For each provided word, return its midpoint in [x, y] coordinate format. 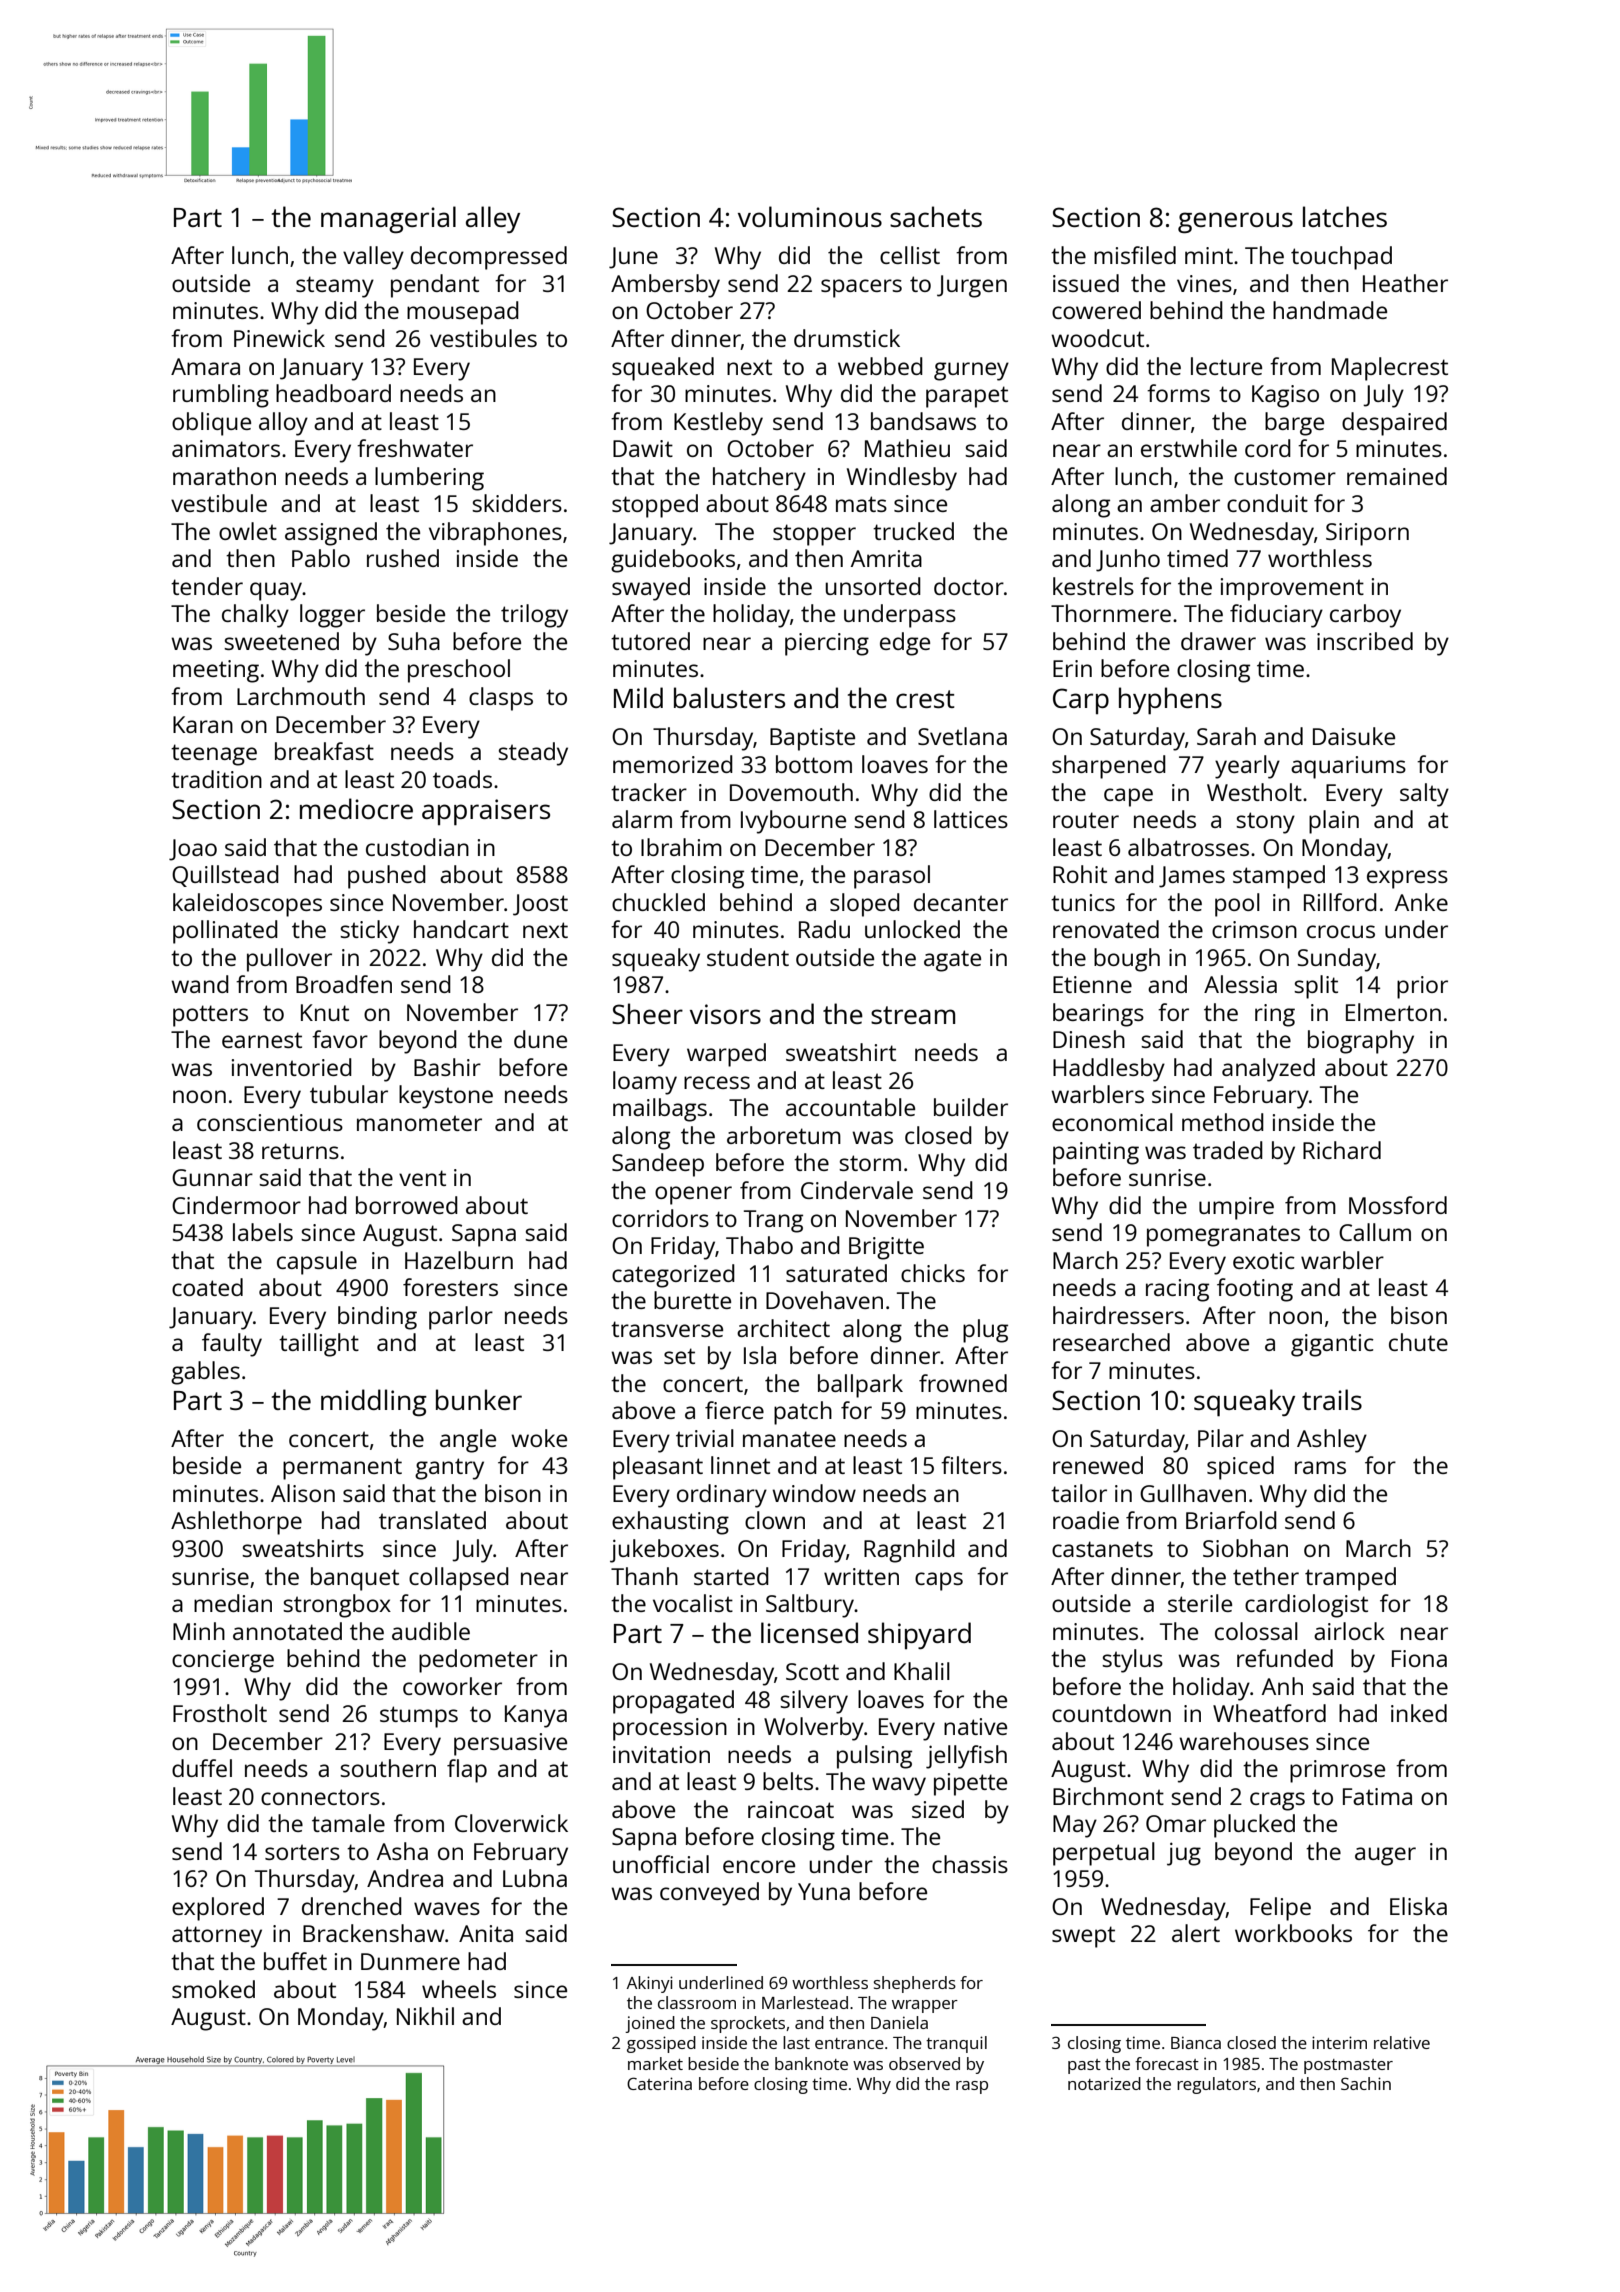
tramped [1350, 1579]
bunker [479, 1399]
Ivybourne [793, 822]
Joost [540, 905]
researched [1111, 1342]
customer [1285, 477]
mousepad [463, 313]
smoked [213, 1989]
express [1407, 879]
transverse [667, 1329]
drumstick [847, 338]
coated [207, 1287]
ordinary [722, 1496]
